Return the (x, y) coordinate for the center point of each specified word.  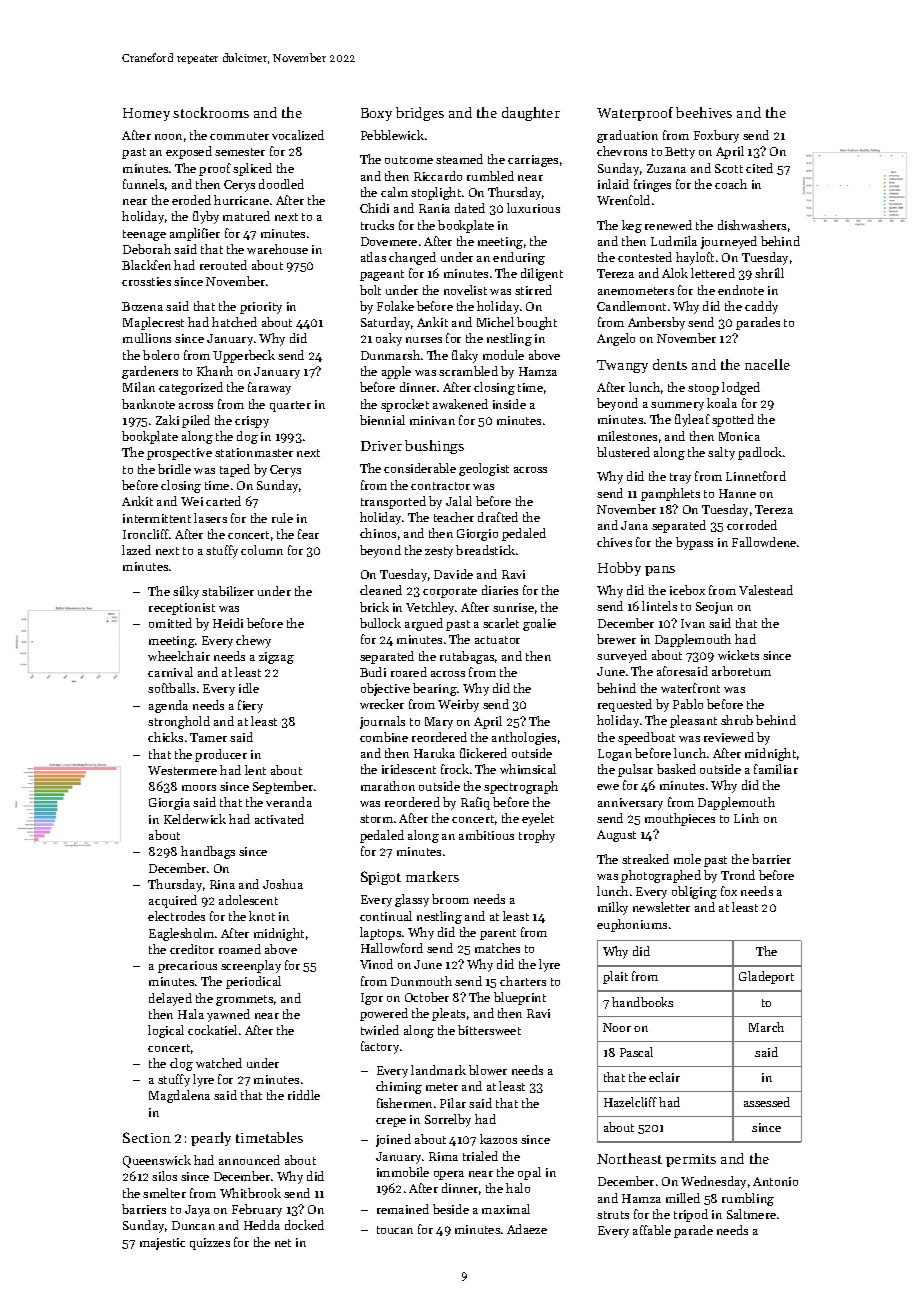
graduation (627, 136)
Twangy (622, 366)
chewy (253, 641)
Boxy (376, 114)
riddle (304, 1095)
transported (393, 502)
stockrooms (211, 112)
